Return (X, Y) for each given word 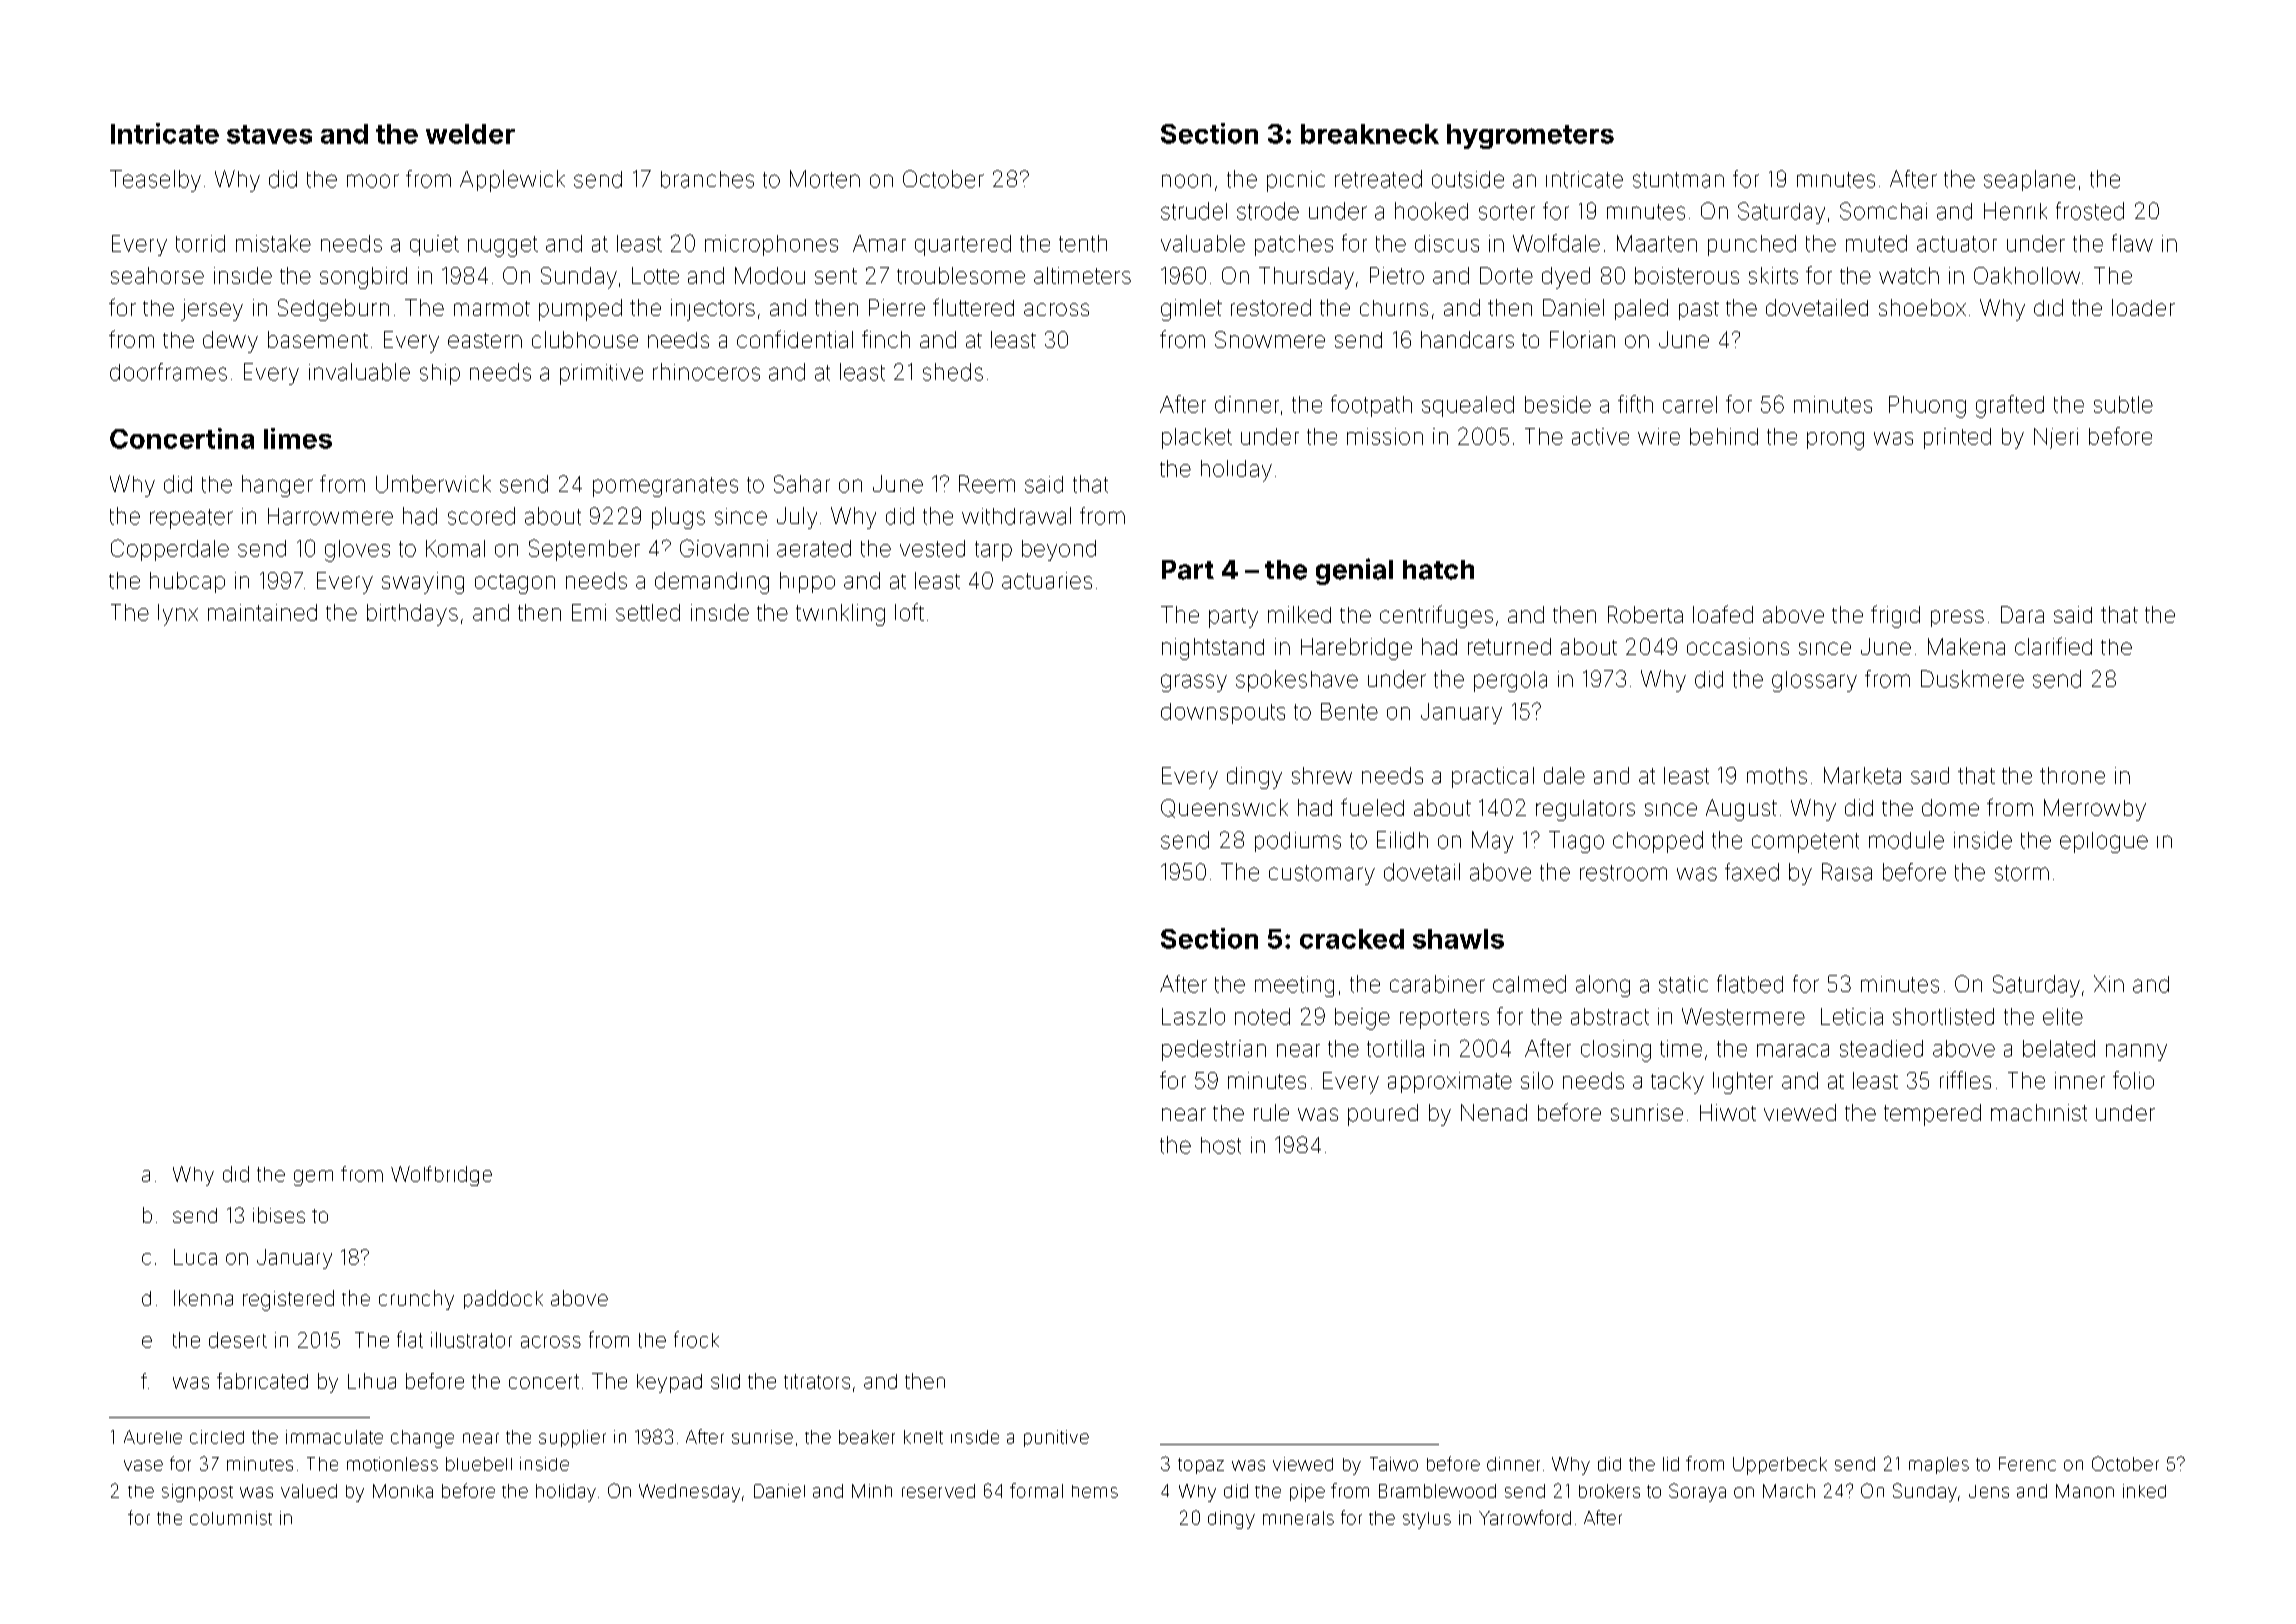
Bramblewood (1437, 1491)
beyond (1059, 550)
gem (313, 1178)
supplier (572, 1439)
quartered (963, 245)
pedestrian (1214, 1050)
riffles (1965, 1080)
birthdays (412, 615)
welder (470, 134)
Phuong (1927, 407)
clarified (2053, 646)
